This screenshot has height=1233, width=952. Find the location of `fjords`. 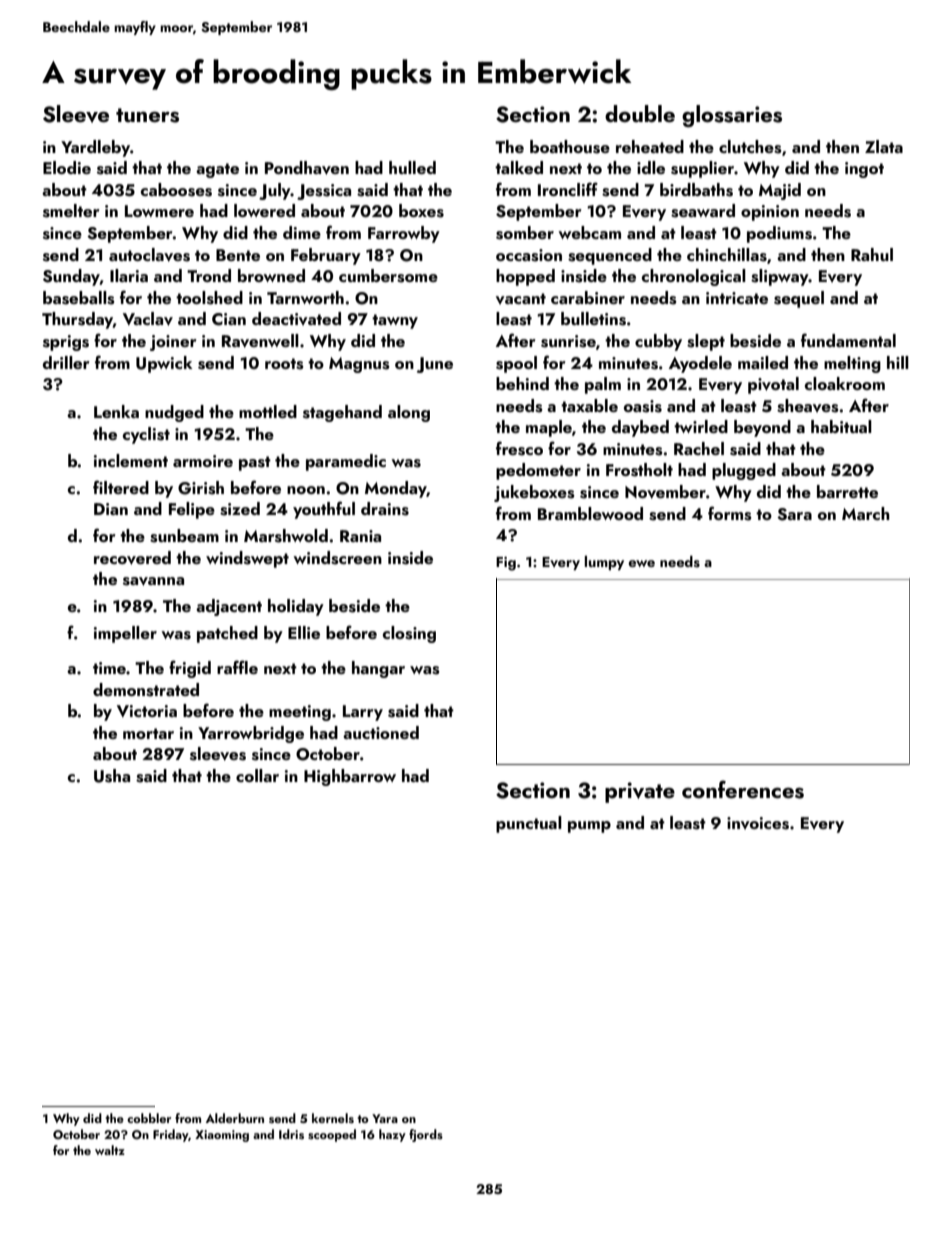

fjords is located at coordinates (426, 1135).
